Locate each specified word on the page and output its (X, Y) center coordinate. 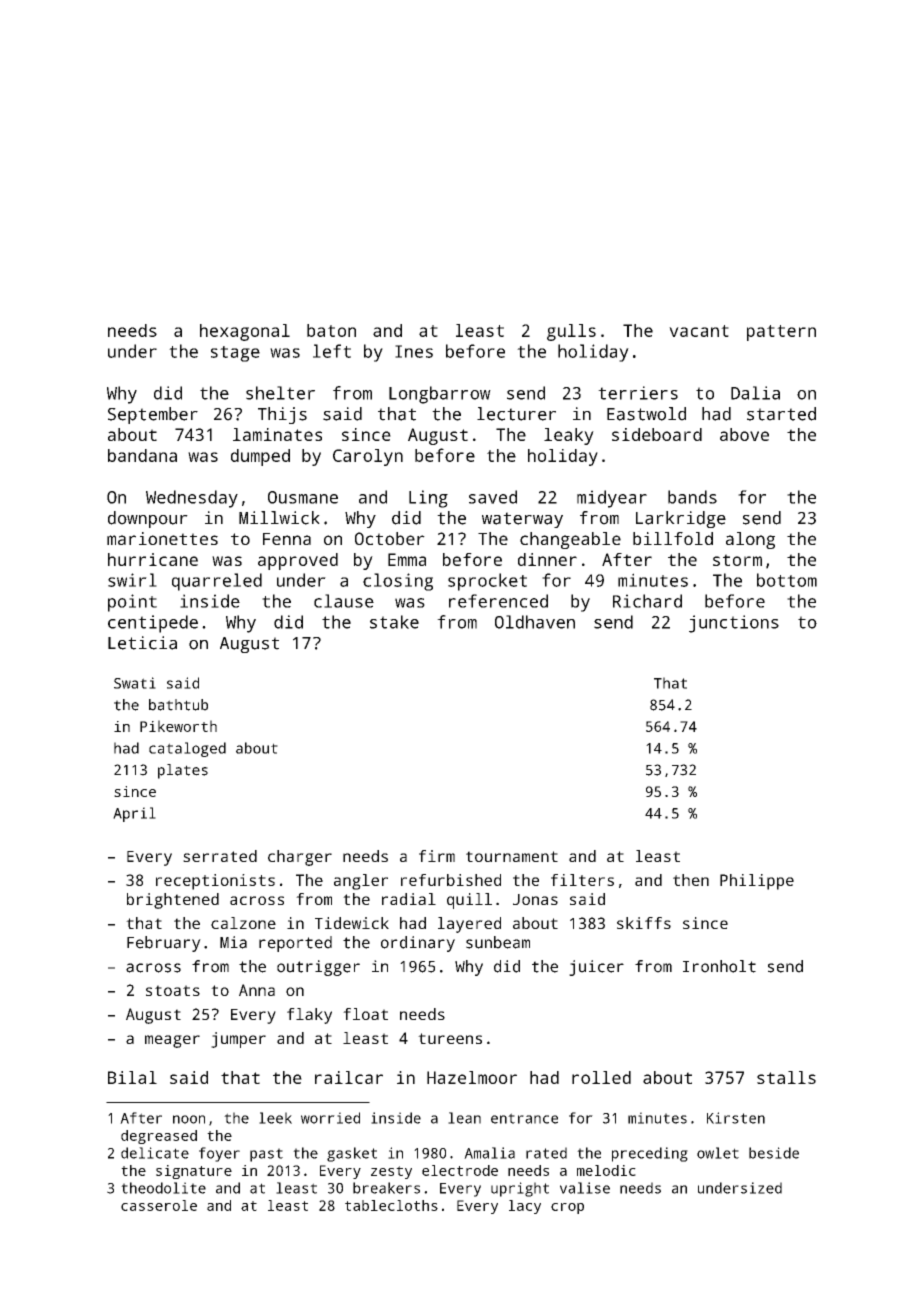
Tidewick (352, 923)
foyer (219, 1154)
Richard (647, 601)
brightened (173, 901)
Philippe (757, 882)
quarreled (217, 582)
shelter (280, 393)
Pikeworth (178, 726)
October (390, 538)
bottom (787, 580)
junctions (734, 624)
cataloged (187, 749)
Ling (428, 499)
